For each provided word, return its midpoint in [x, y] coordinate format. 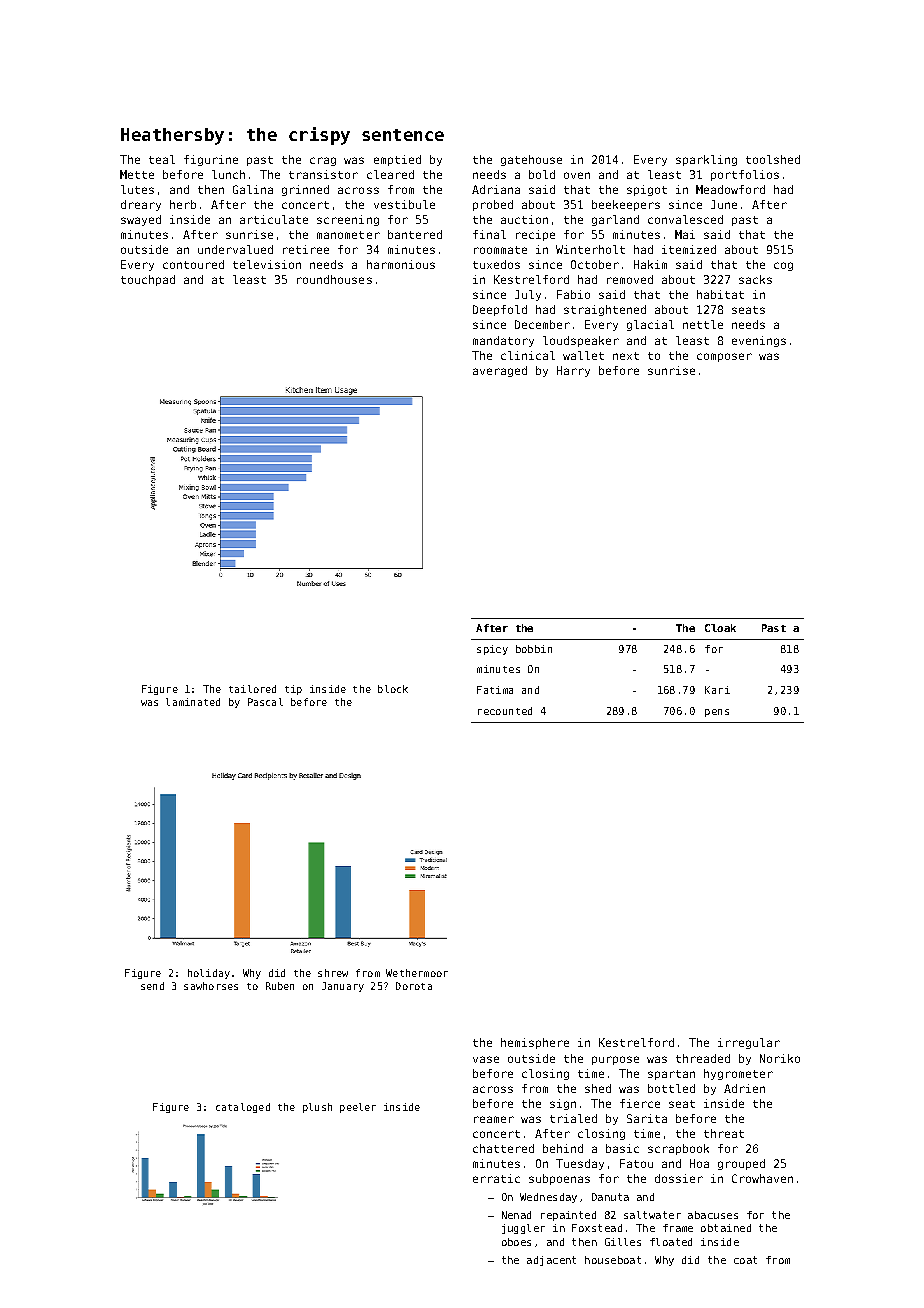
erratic [496, 1178]
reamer [494, 1119]
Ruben [280, 986]
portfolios [745, 175]
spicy [492, 650]
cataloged [243, 1108]
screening [348, 220]
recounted [505, 711]
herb [183, 204]
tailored [252, 689]
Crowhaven [762, 1178]
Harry [573, 371]
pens [717, 713]
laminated [193, 702]
